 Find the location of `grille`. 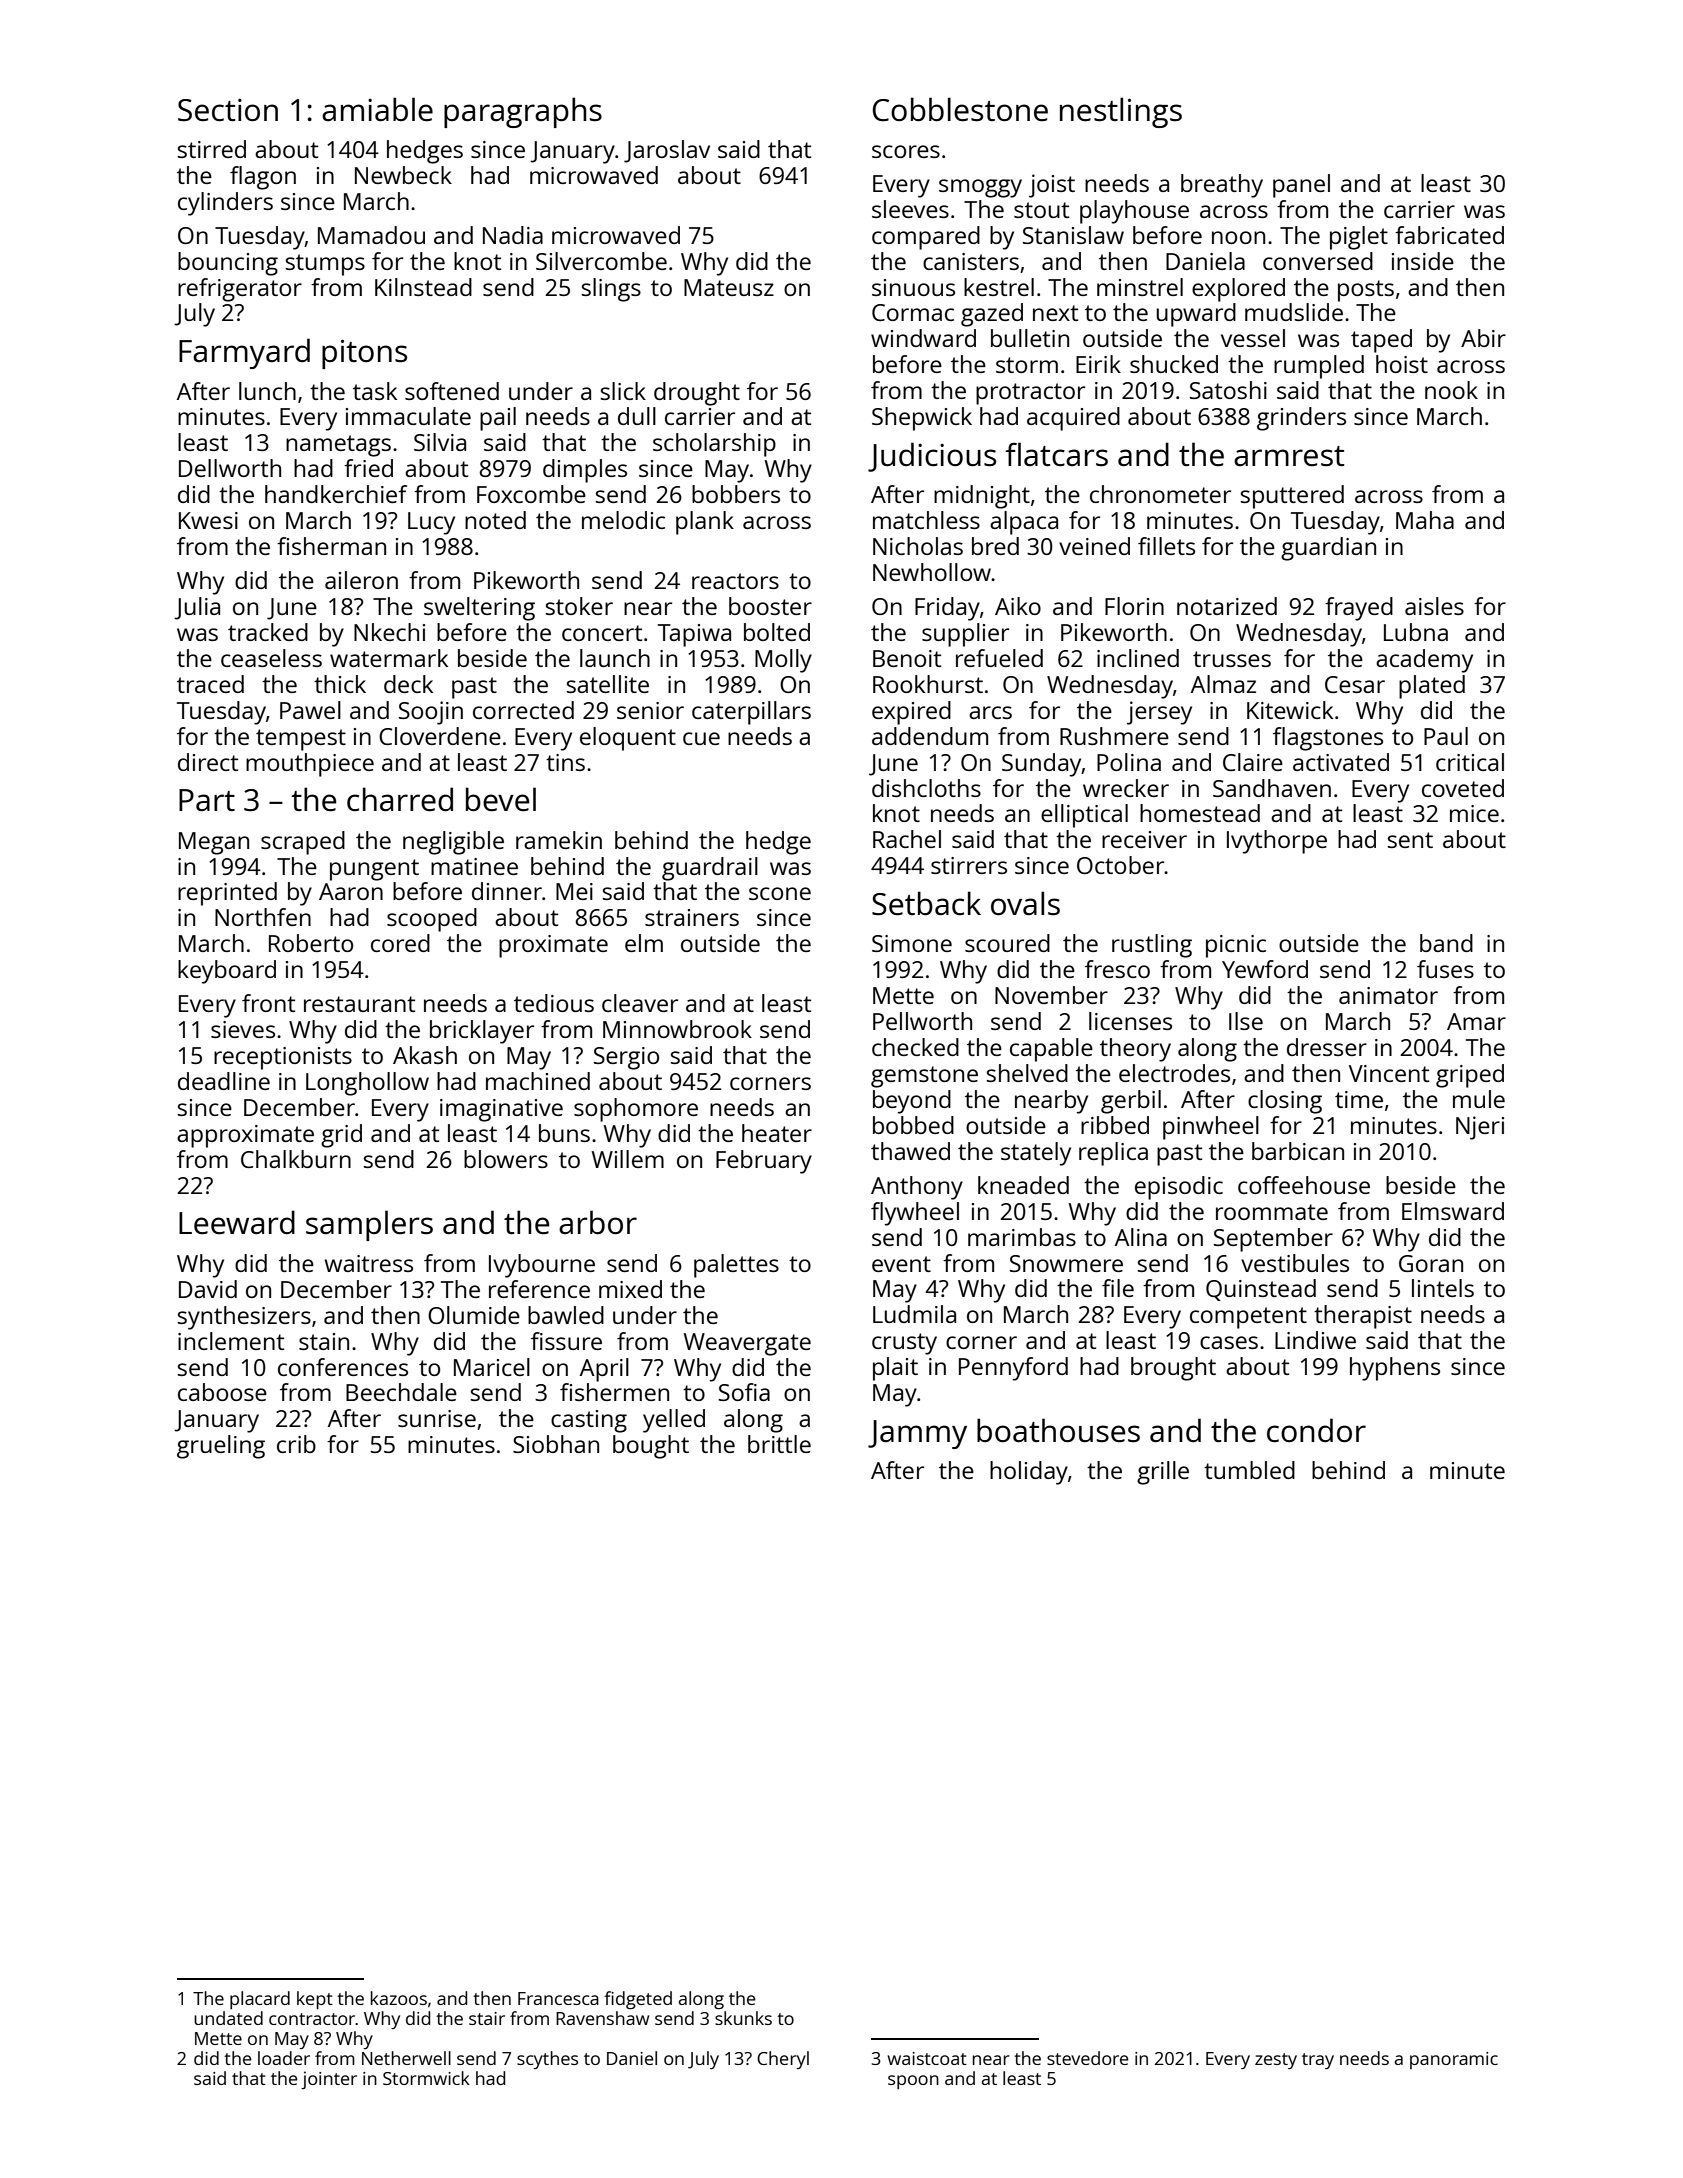

grille is located at coordinates (1163, 1473).
